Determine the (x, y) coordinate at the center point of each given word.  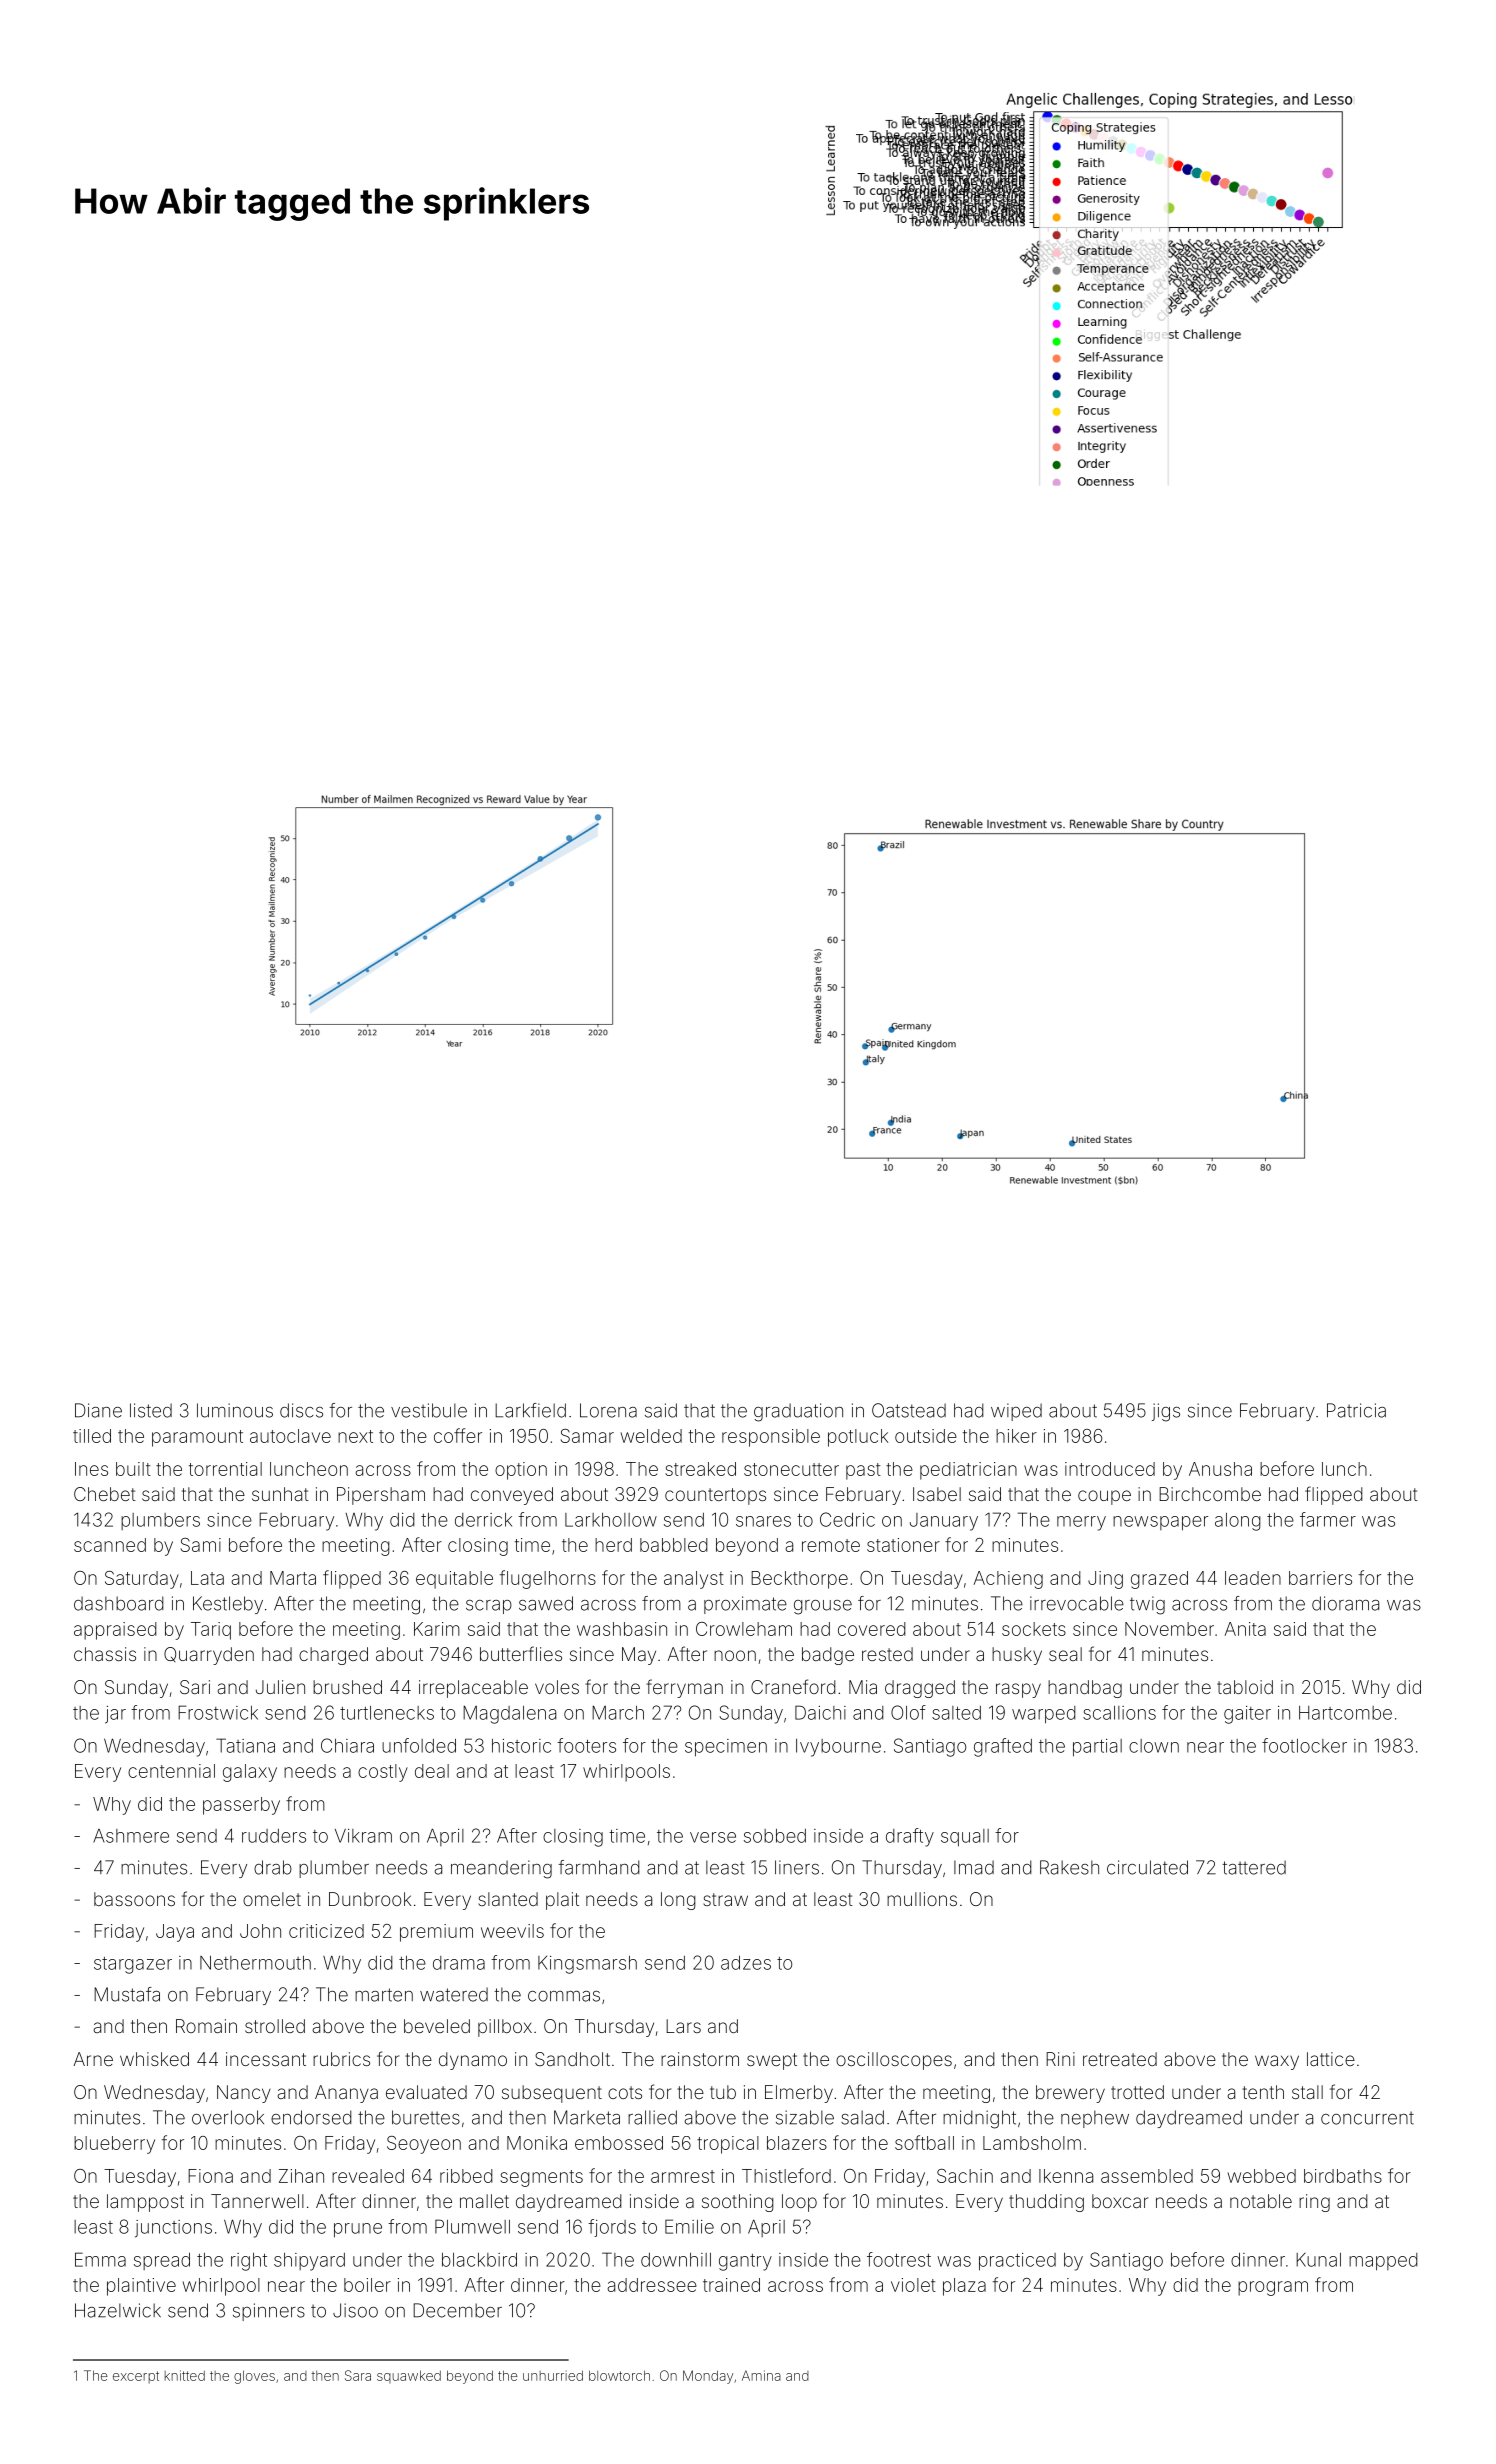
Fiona (210, 2176)
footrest (899, 2259)
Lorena (608, 1410)
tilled (92, 1436)
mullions (922, 1899)
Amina (761, 2375)
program (1273, 2288)
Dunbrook (370, 1899)
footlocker (1304, 1745)
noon (735, 1655)
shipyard (309, 2262)
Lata (207, 1578)
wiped (1016, 1412)
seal (1065, 1654)
